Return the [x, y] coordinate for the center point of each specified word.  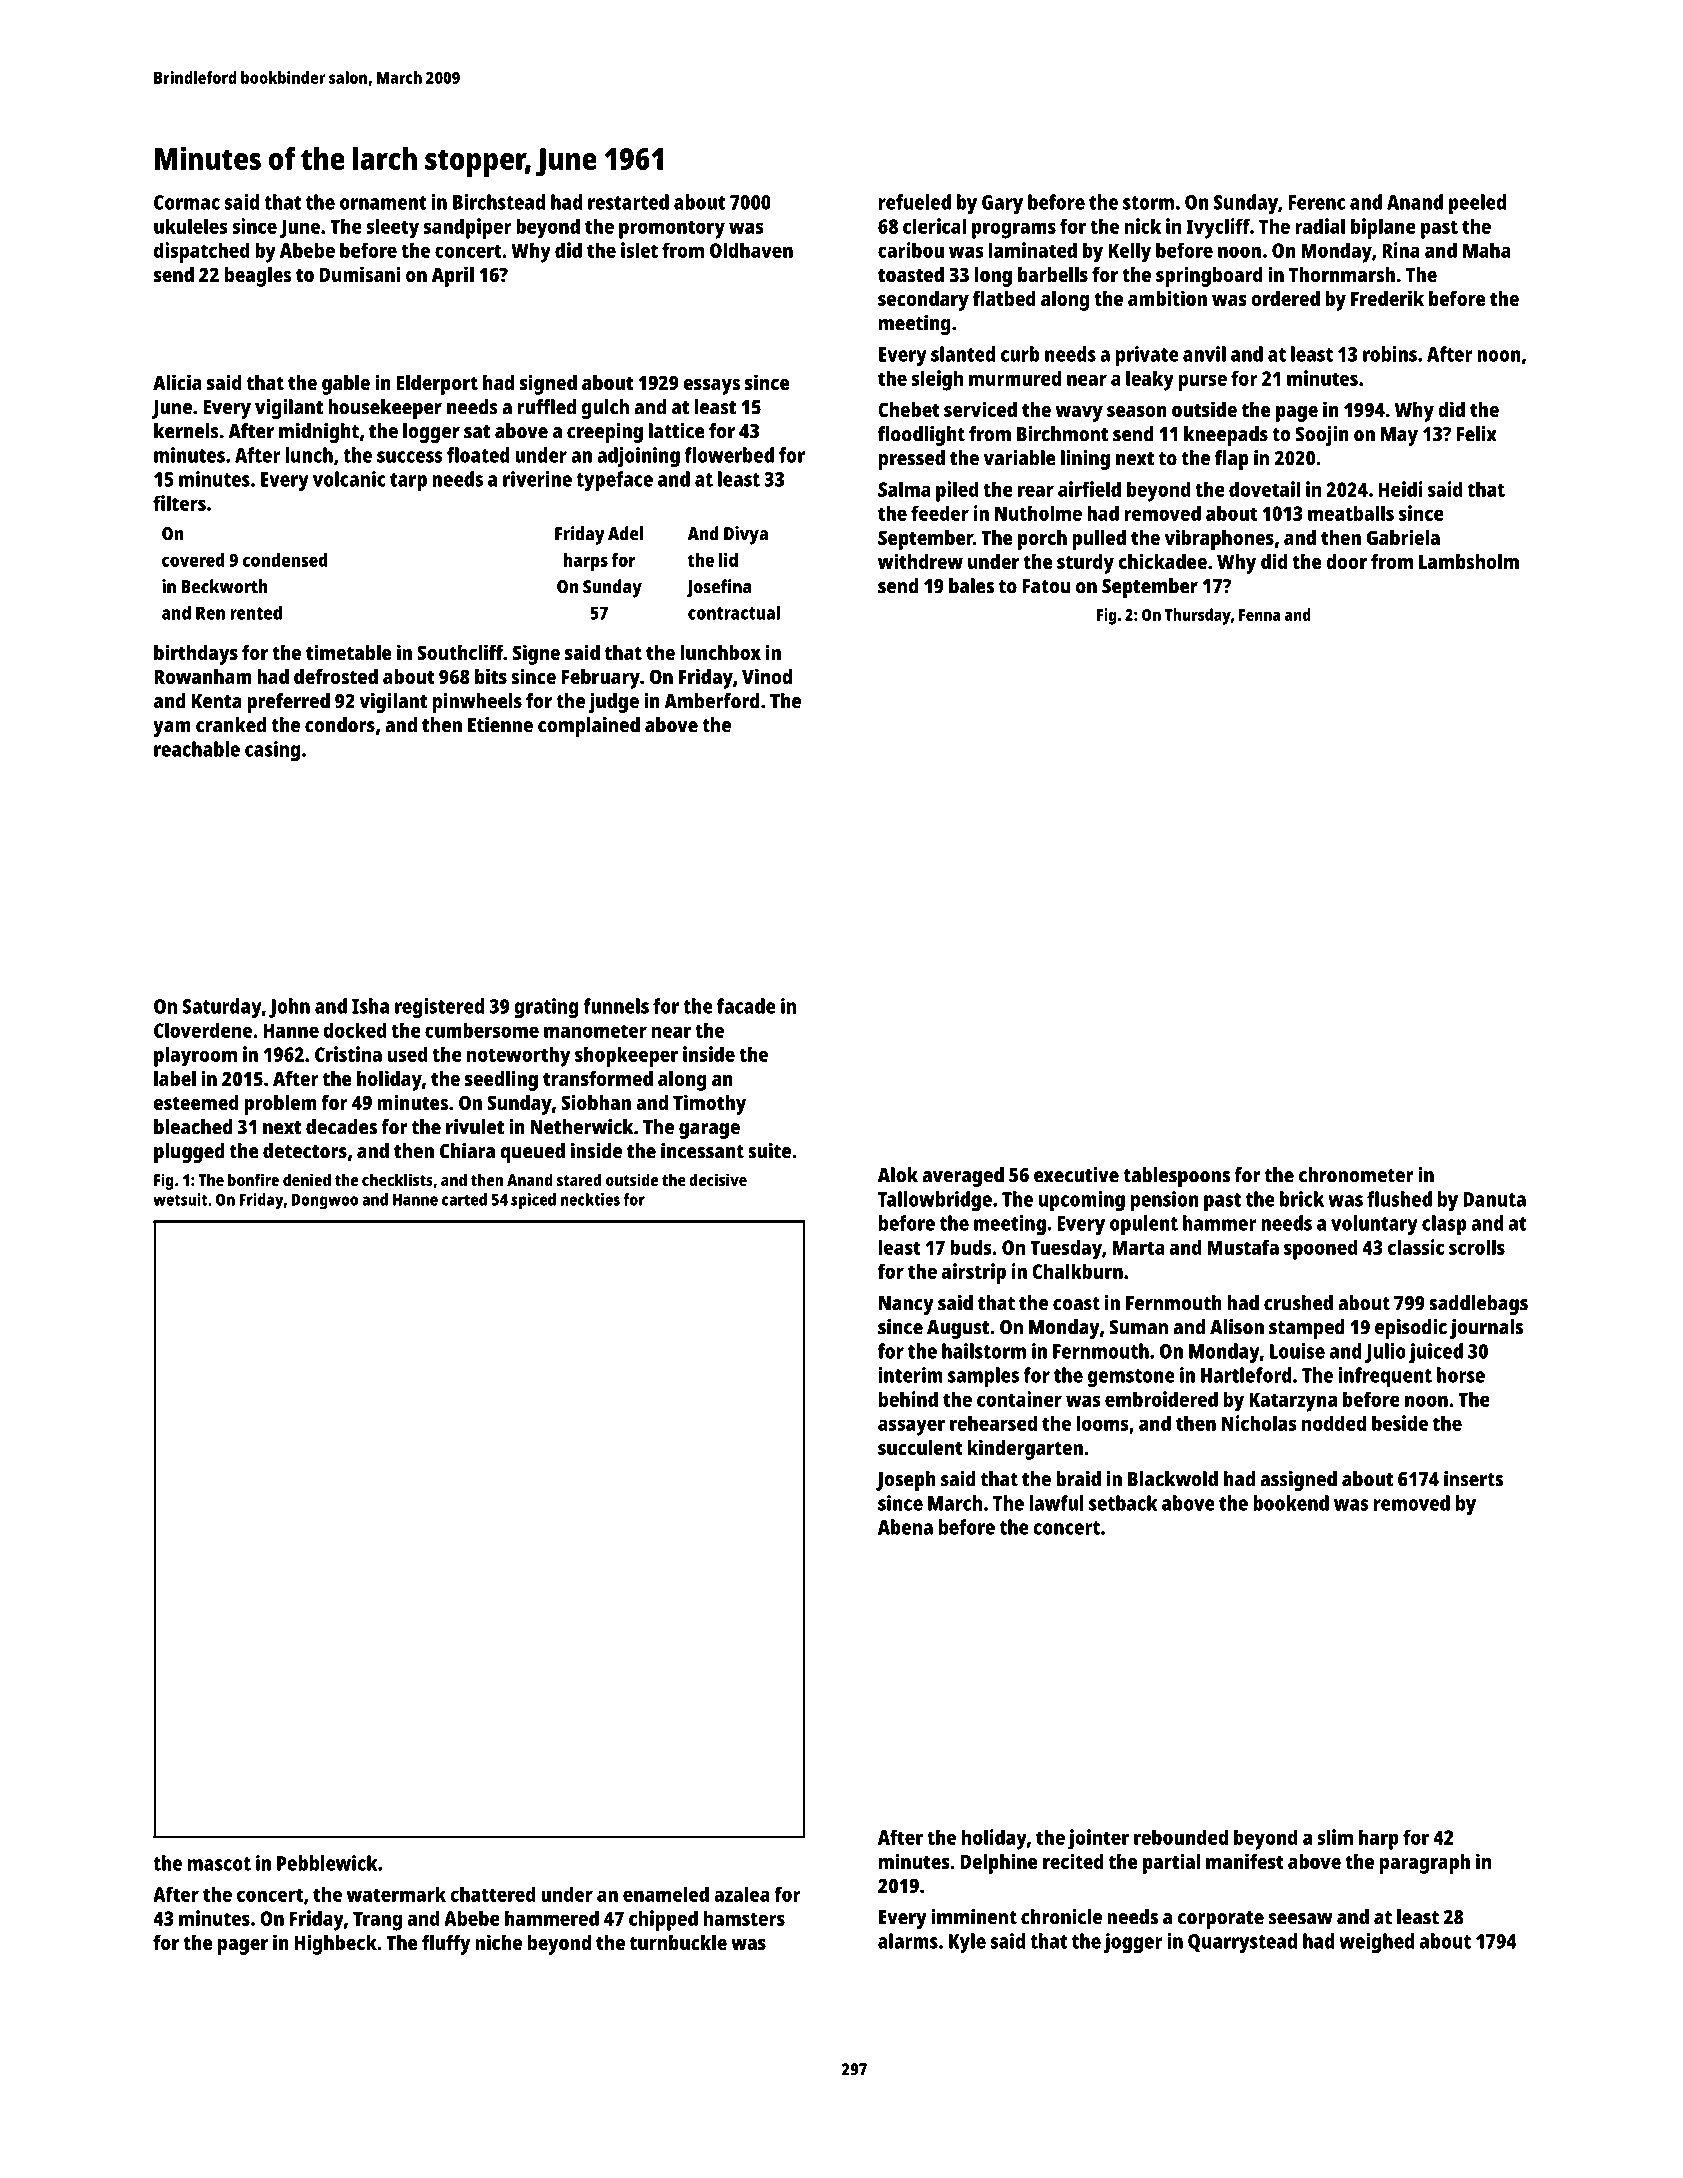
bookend [1291, 1503]
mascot [219, 1864]
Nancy [906, 1305]
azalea [742, 1894]
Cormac [187, 202]
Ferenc [1316, 202]
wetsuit [180, 1199]
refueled [915, 202]
